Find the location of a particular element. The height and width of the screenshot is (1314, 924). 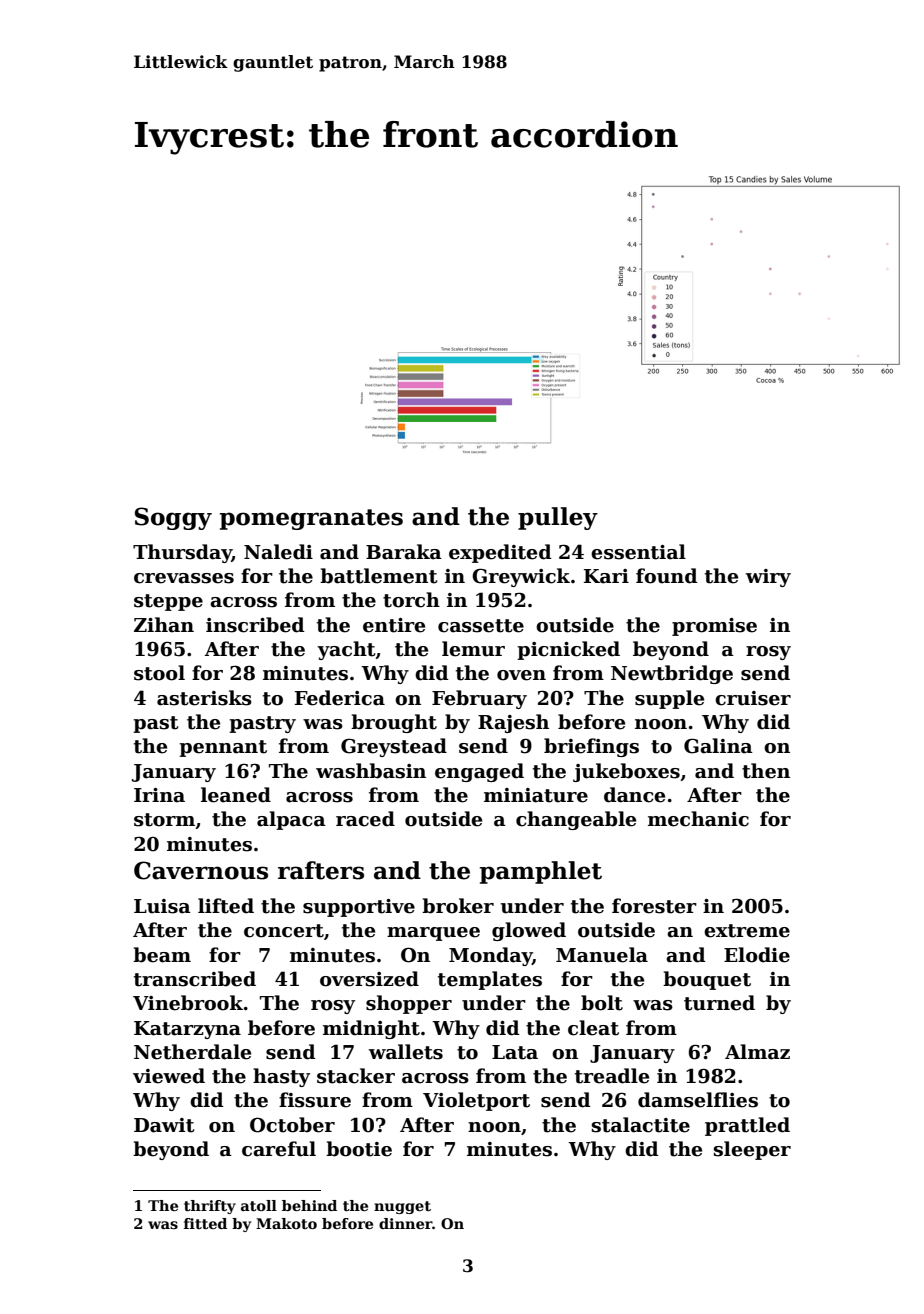

pamphlet is located at coordinates (541, 872).
